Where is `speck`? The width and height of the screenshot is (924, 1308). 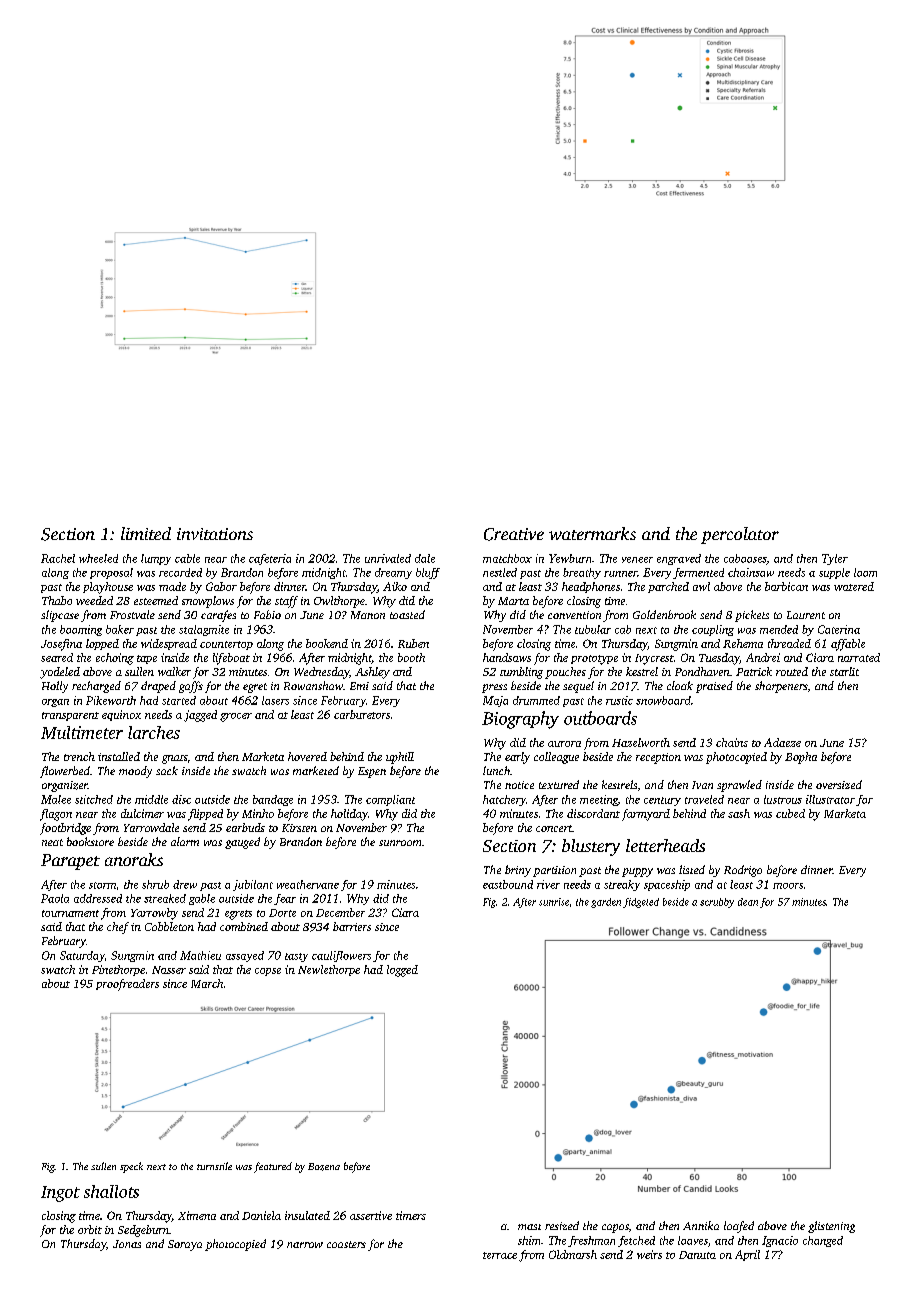 speck is located at coordinates (131, 1167).
